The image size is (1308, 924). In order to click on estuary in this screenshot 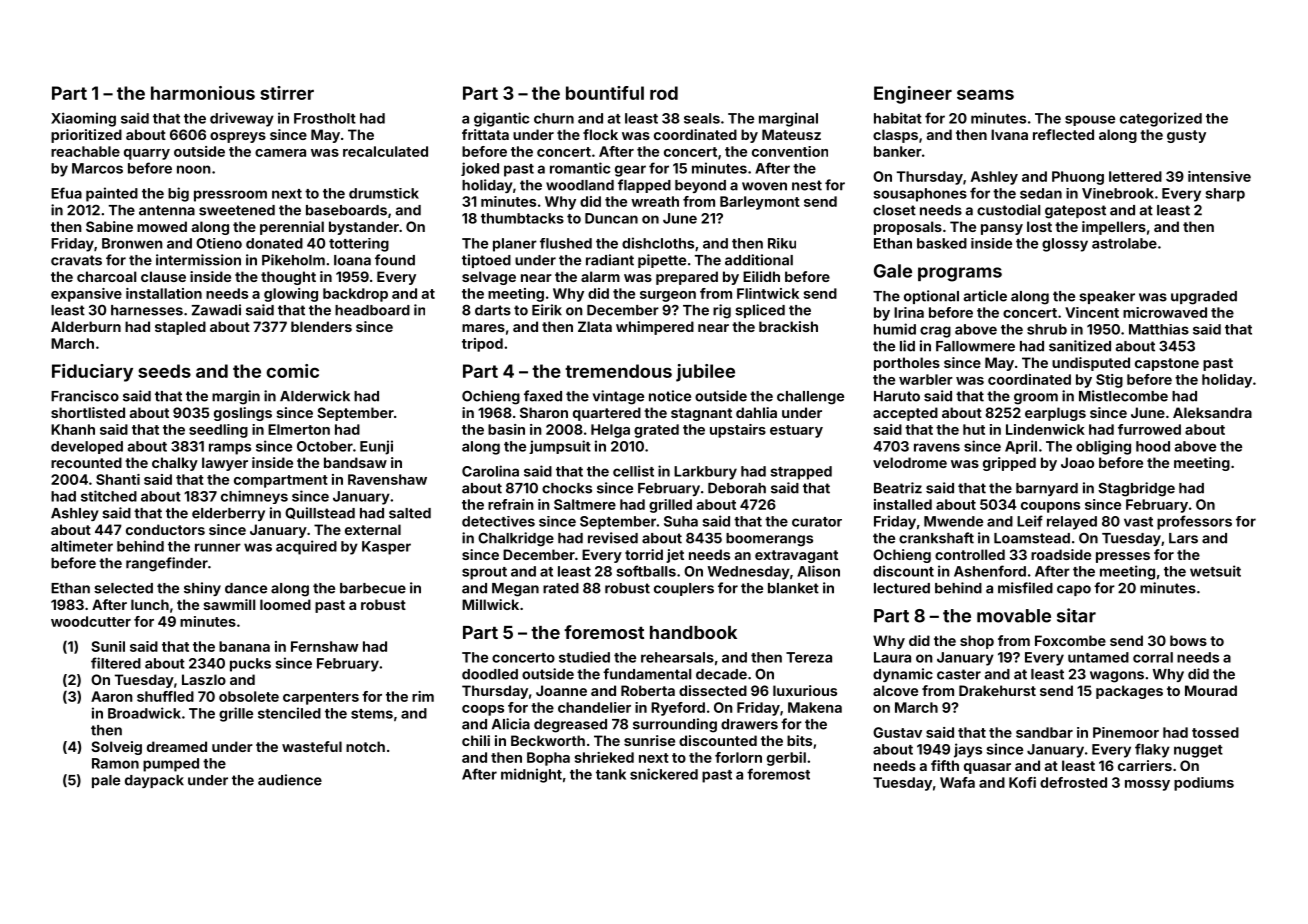, I will do `click(796, 431)`.
